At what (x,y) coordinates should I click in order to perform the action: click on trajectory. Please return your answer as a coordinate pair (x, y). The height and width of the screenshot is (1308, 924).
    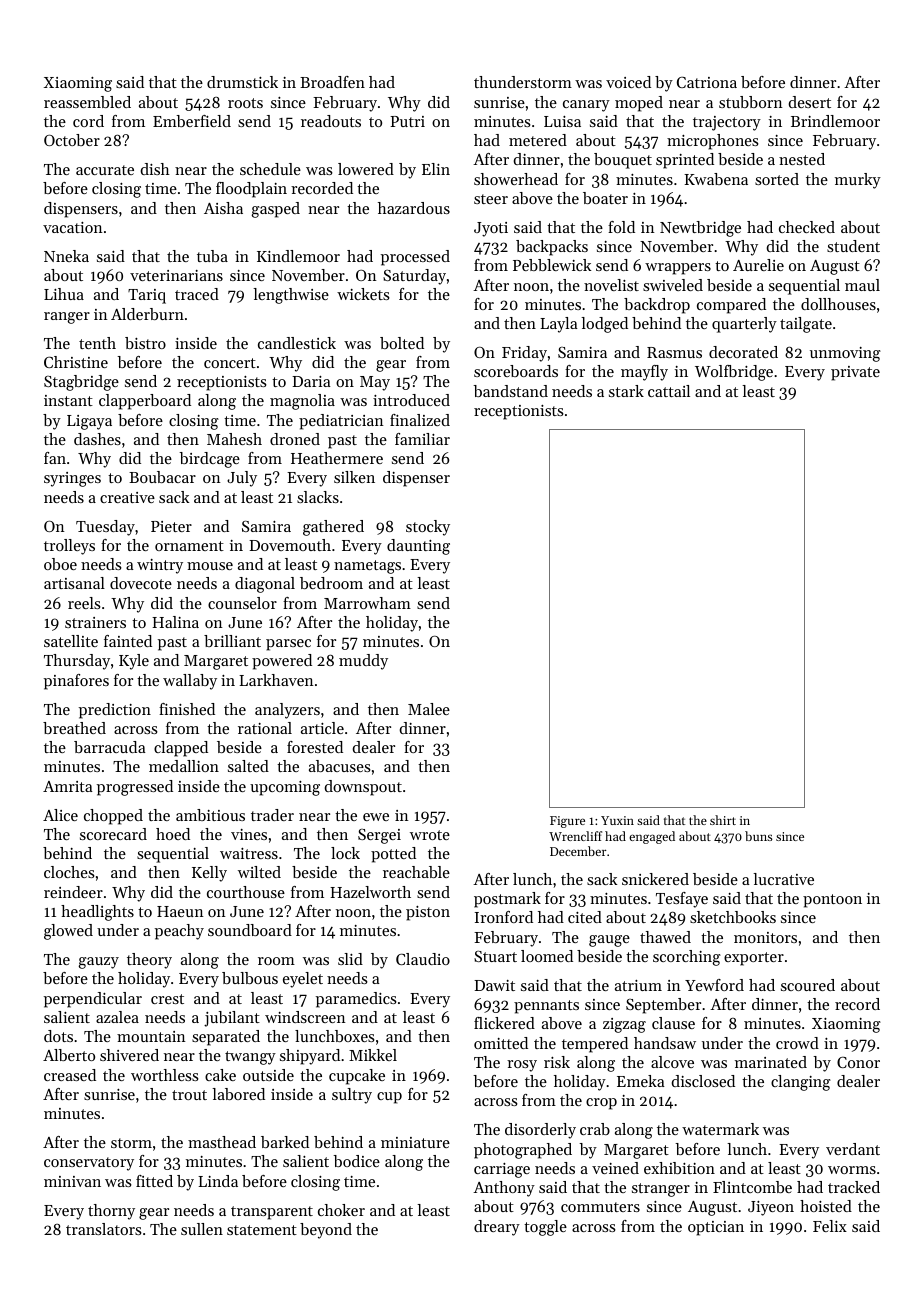
    Looking at the image, I should click on (727, 123).
